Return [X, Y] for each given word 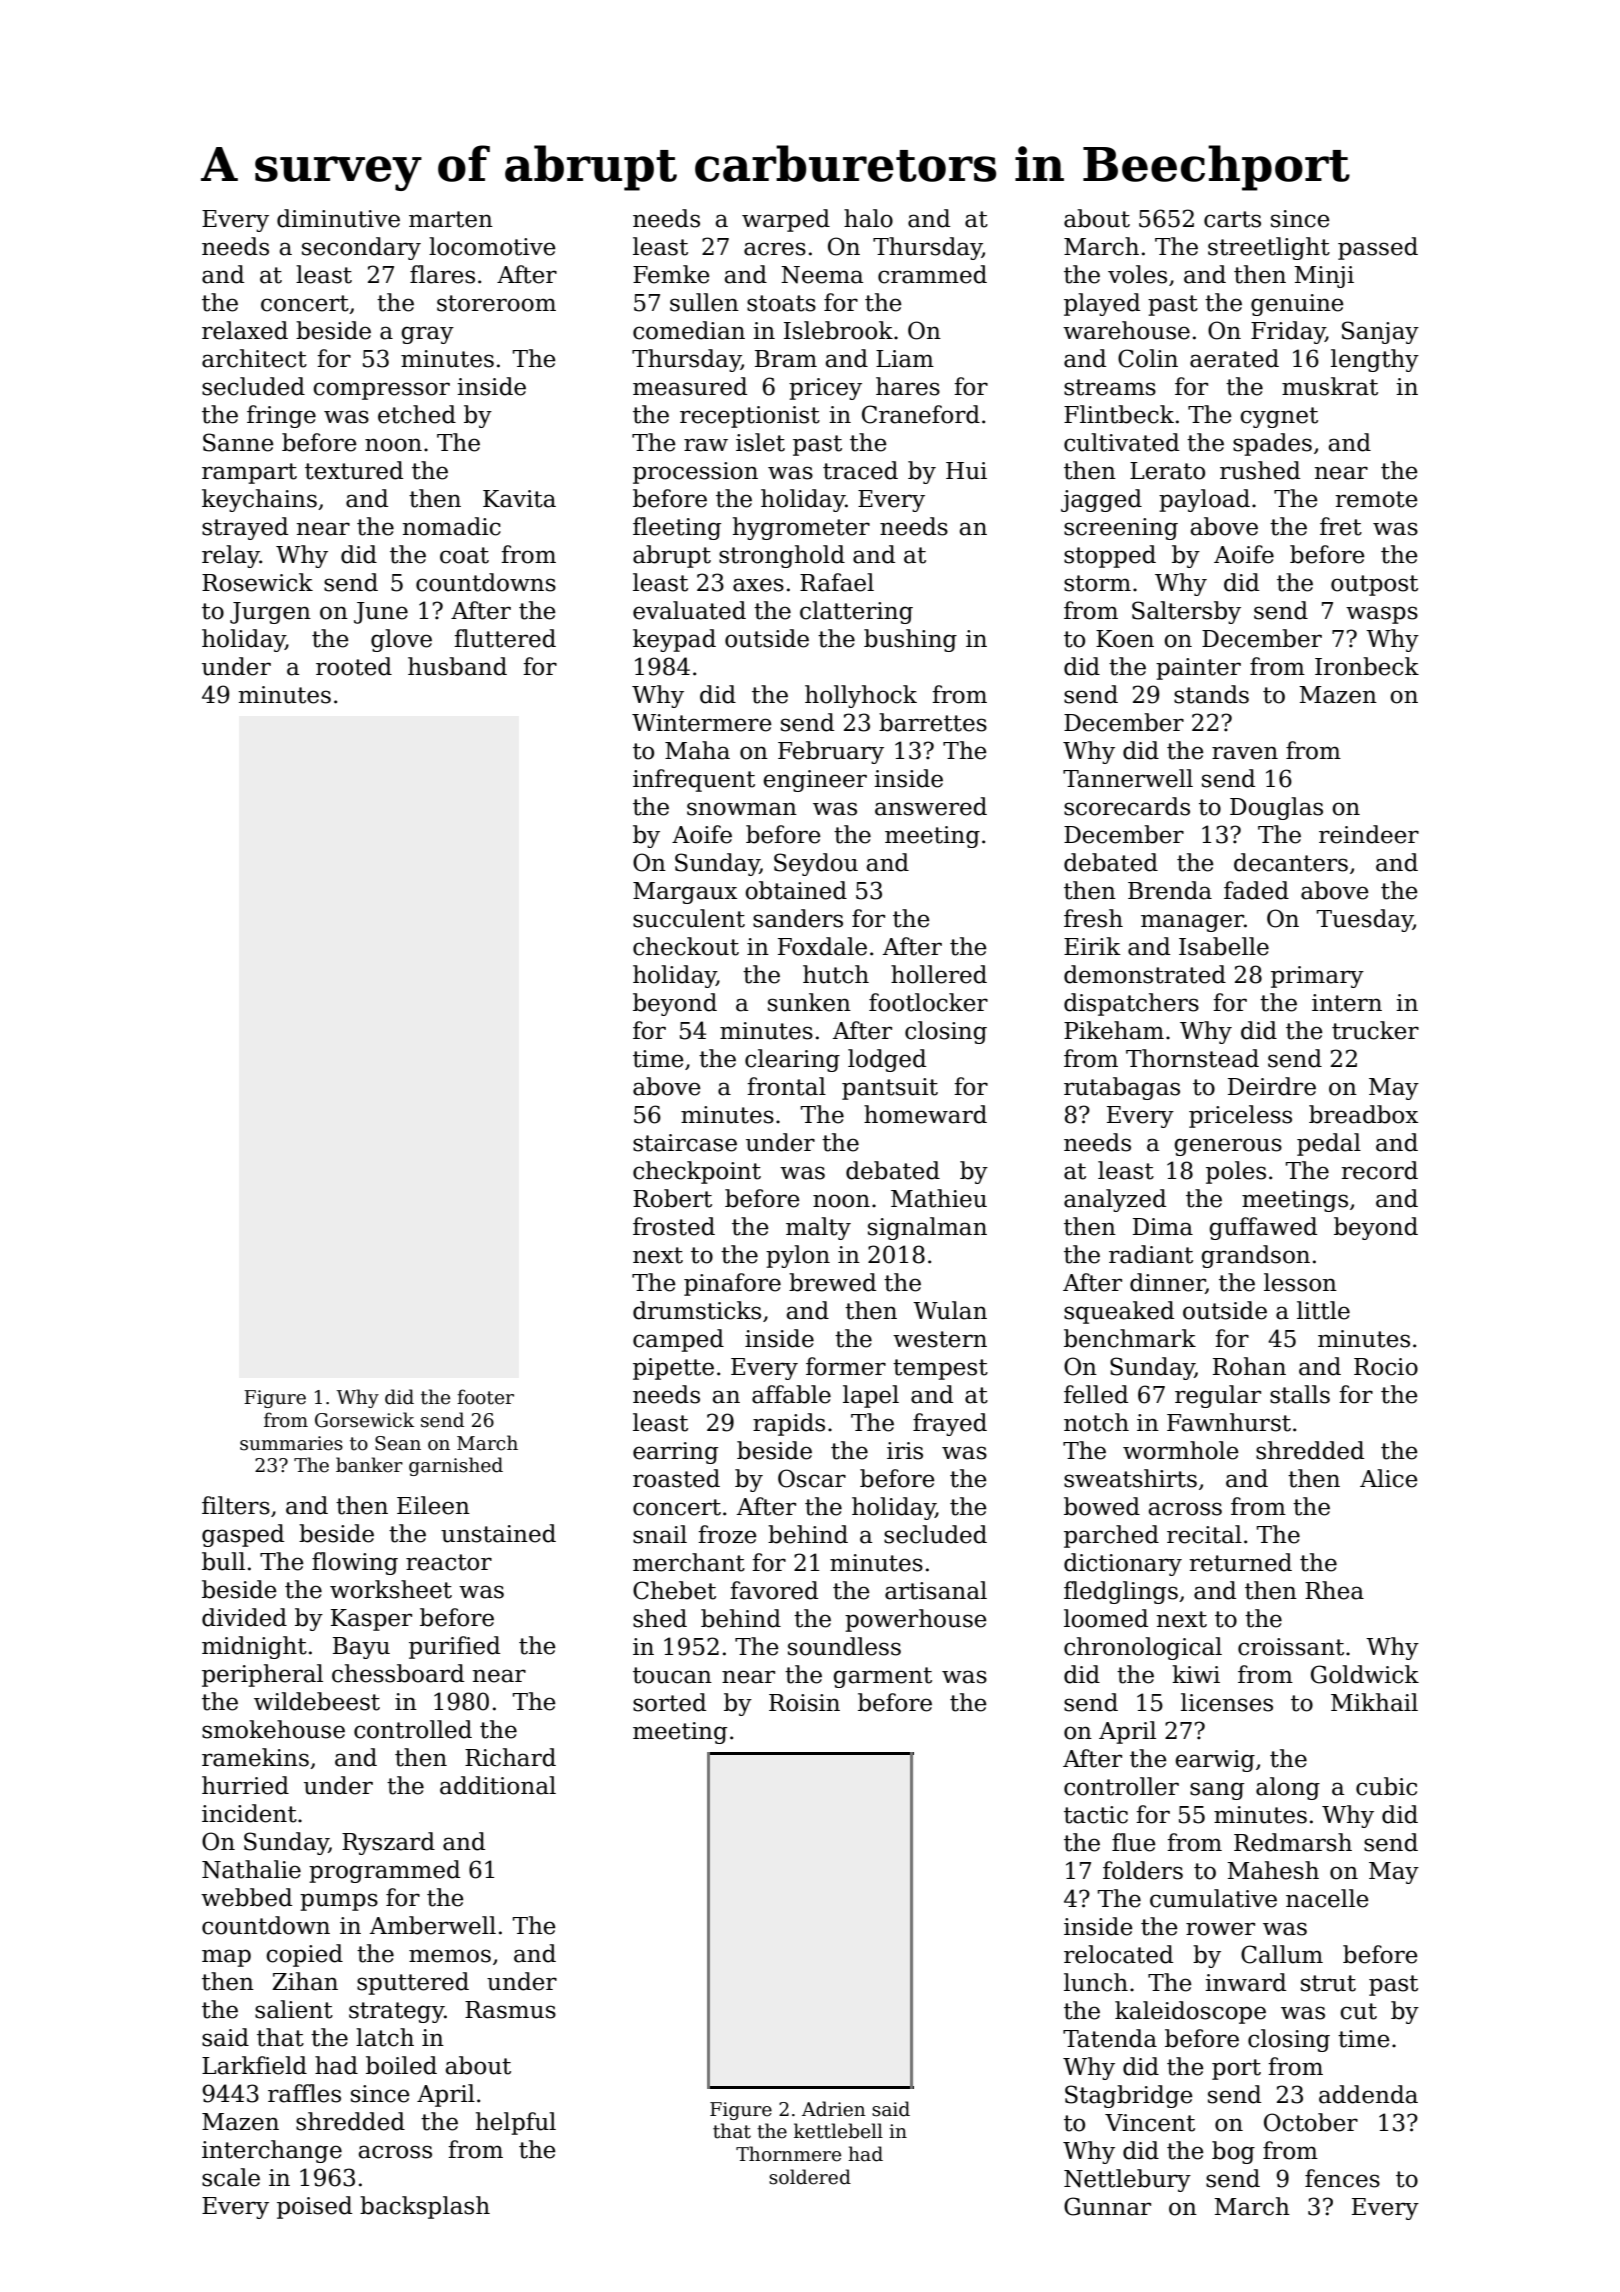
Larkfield [254, 2065]
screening [1121, 529]
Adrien [834, 2109]
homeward [925, 1114]
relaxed [245, 330]
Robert [672, 1198]
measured [690, 386]
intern [1347, 1003]
